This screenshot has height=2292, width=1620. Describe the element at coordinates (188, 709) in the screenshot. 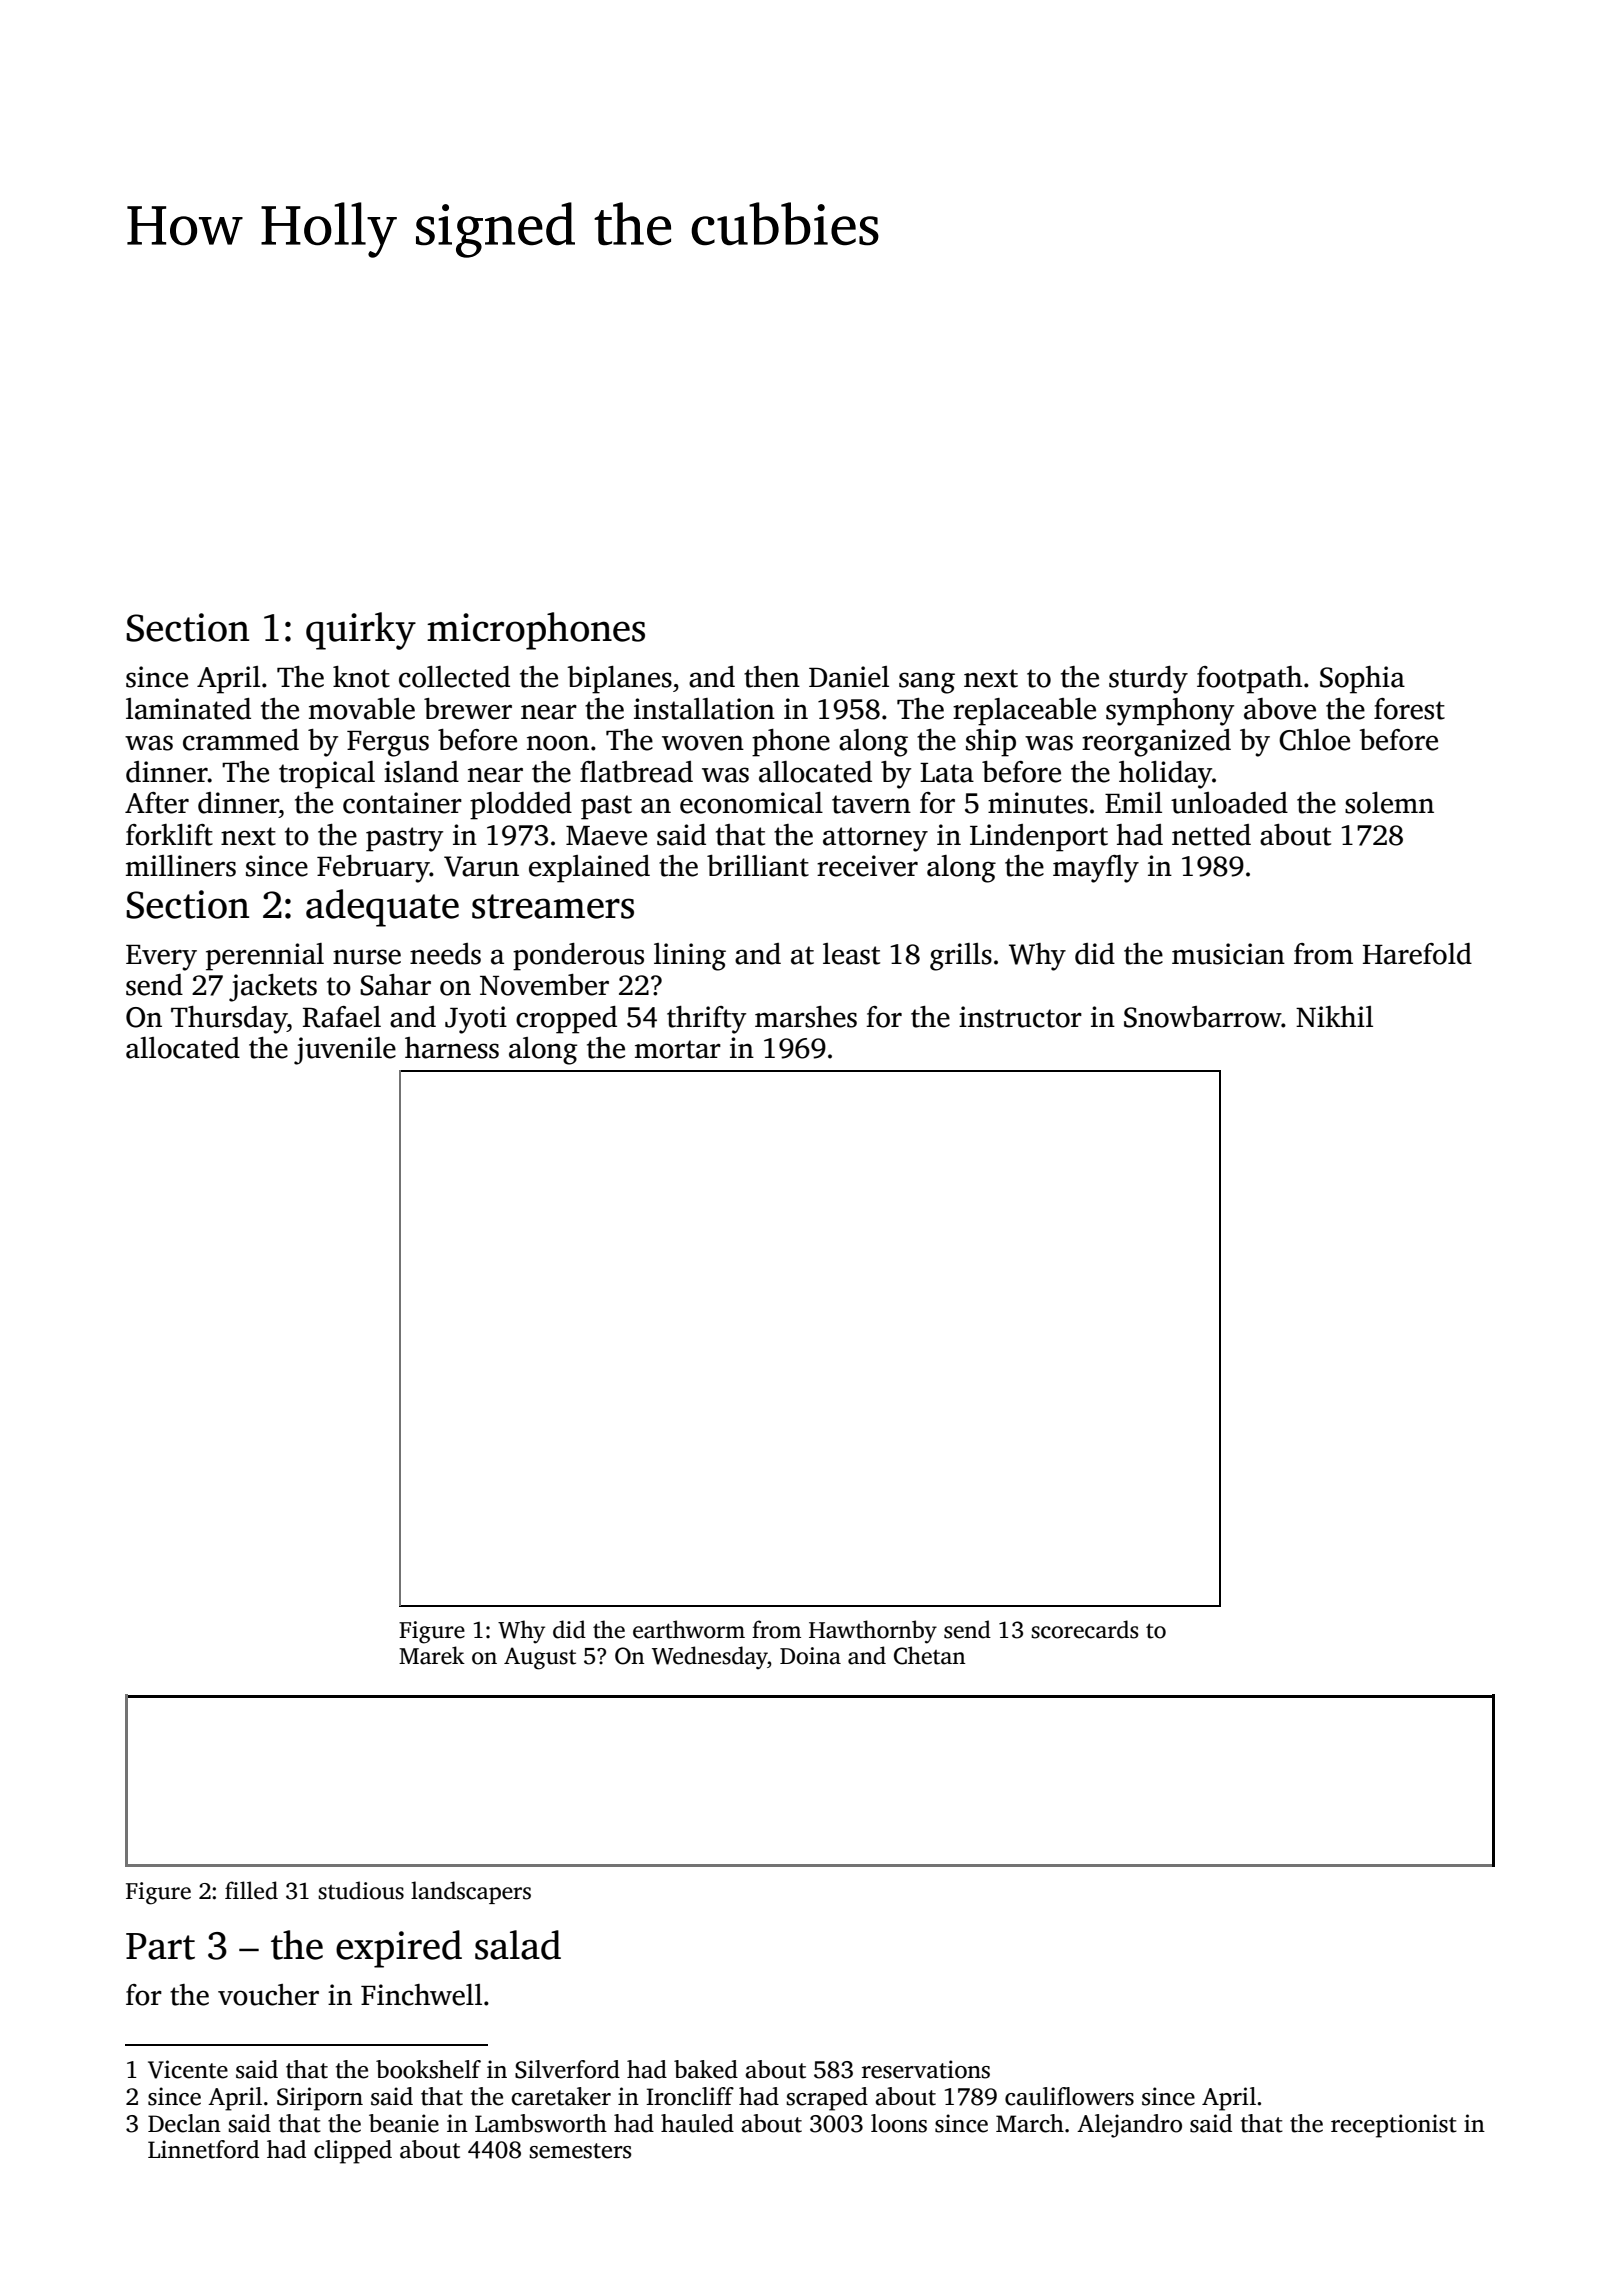

I see `laminated` at that location.
